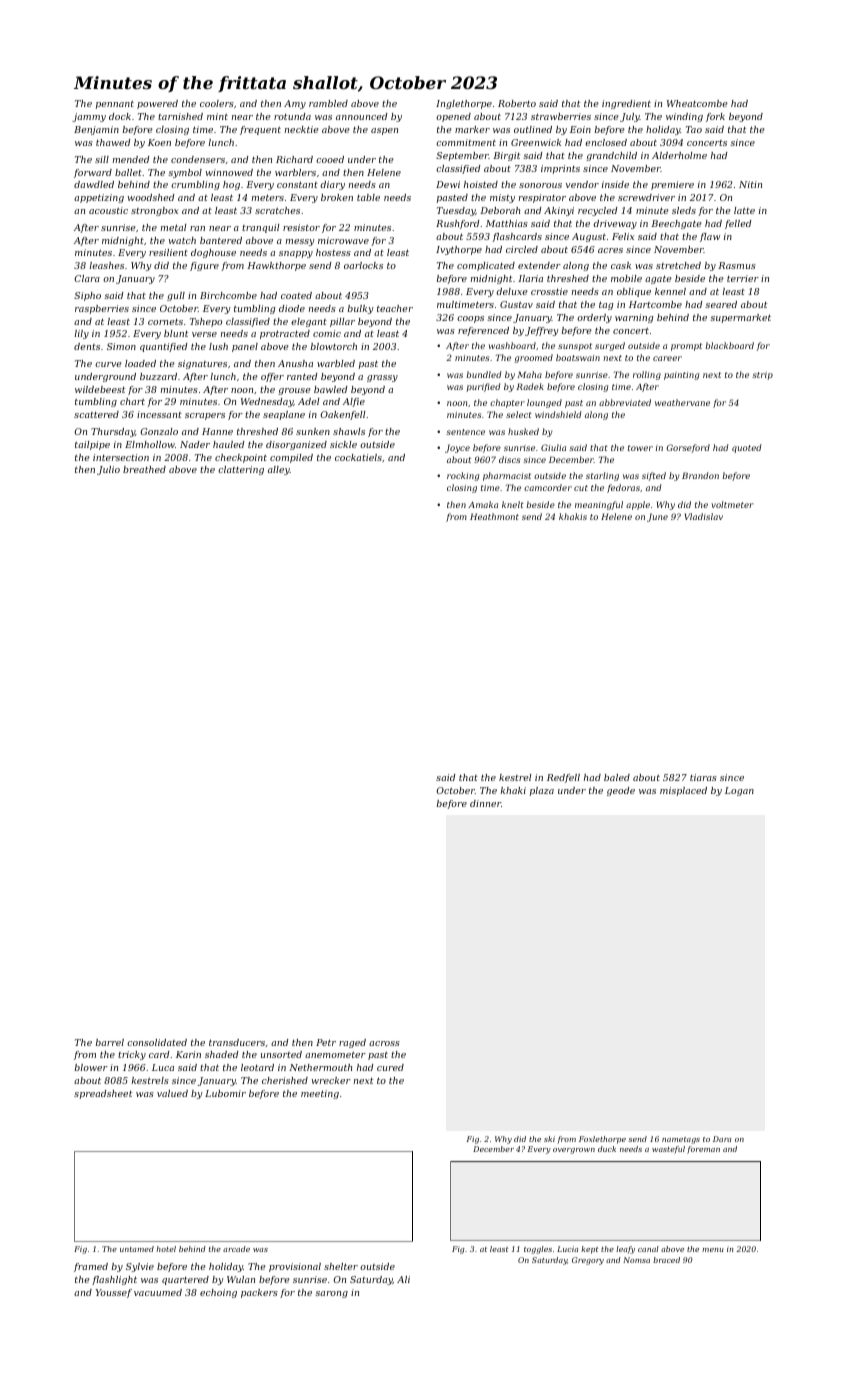  What do you see at coordinates (697, 103) in the screenshot?
I see `Wheatcombe` at bounding box center [697, 103].
